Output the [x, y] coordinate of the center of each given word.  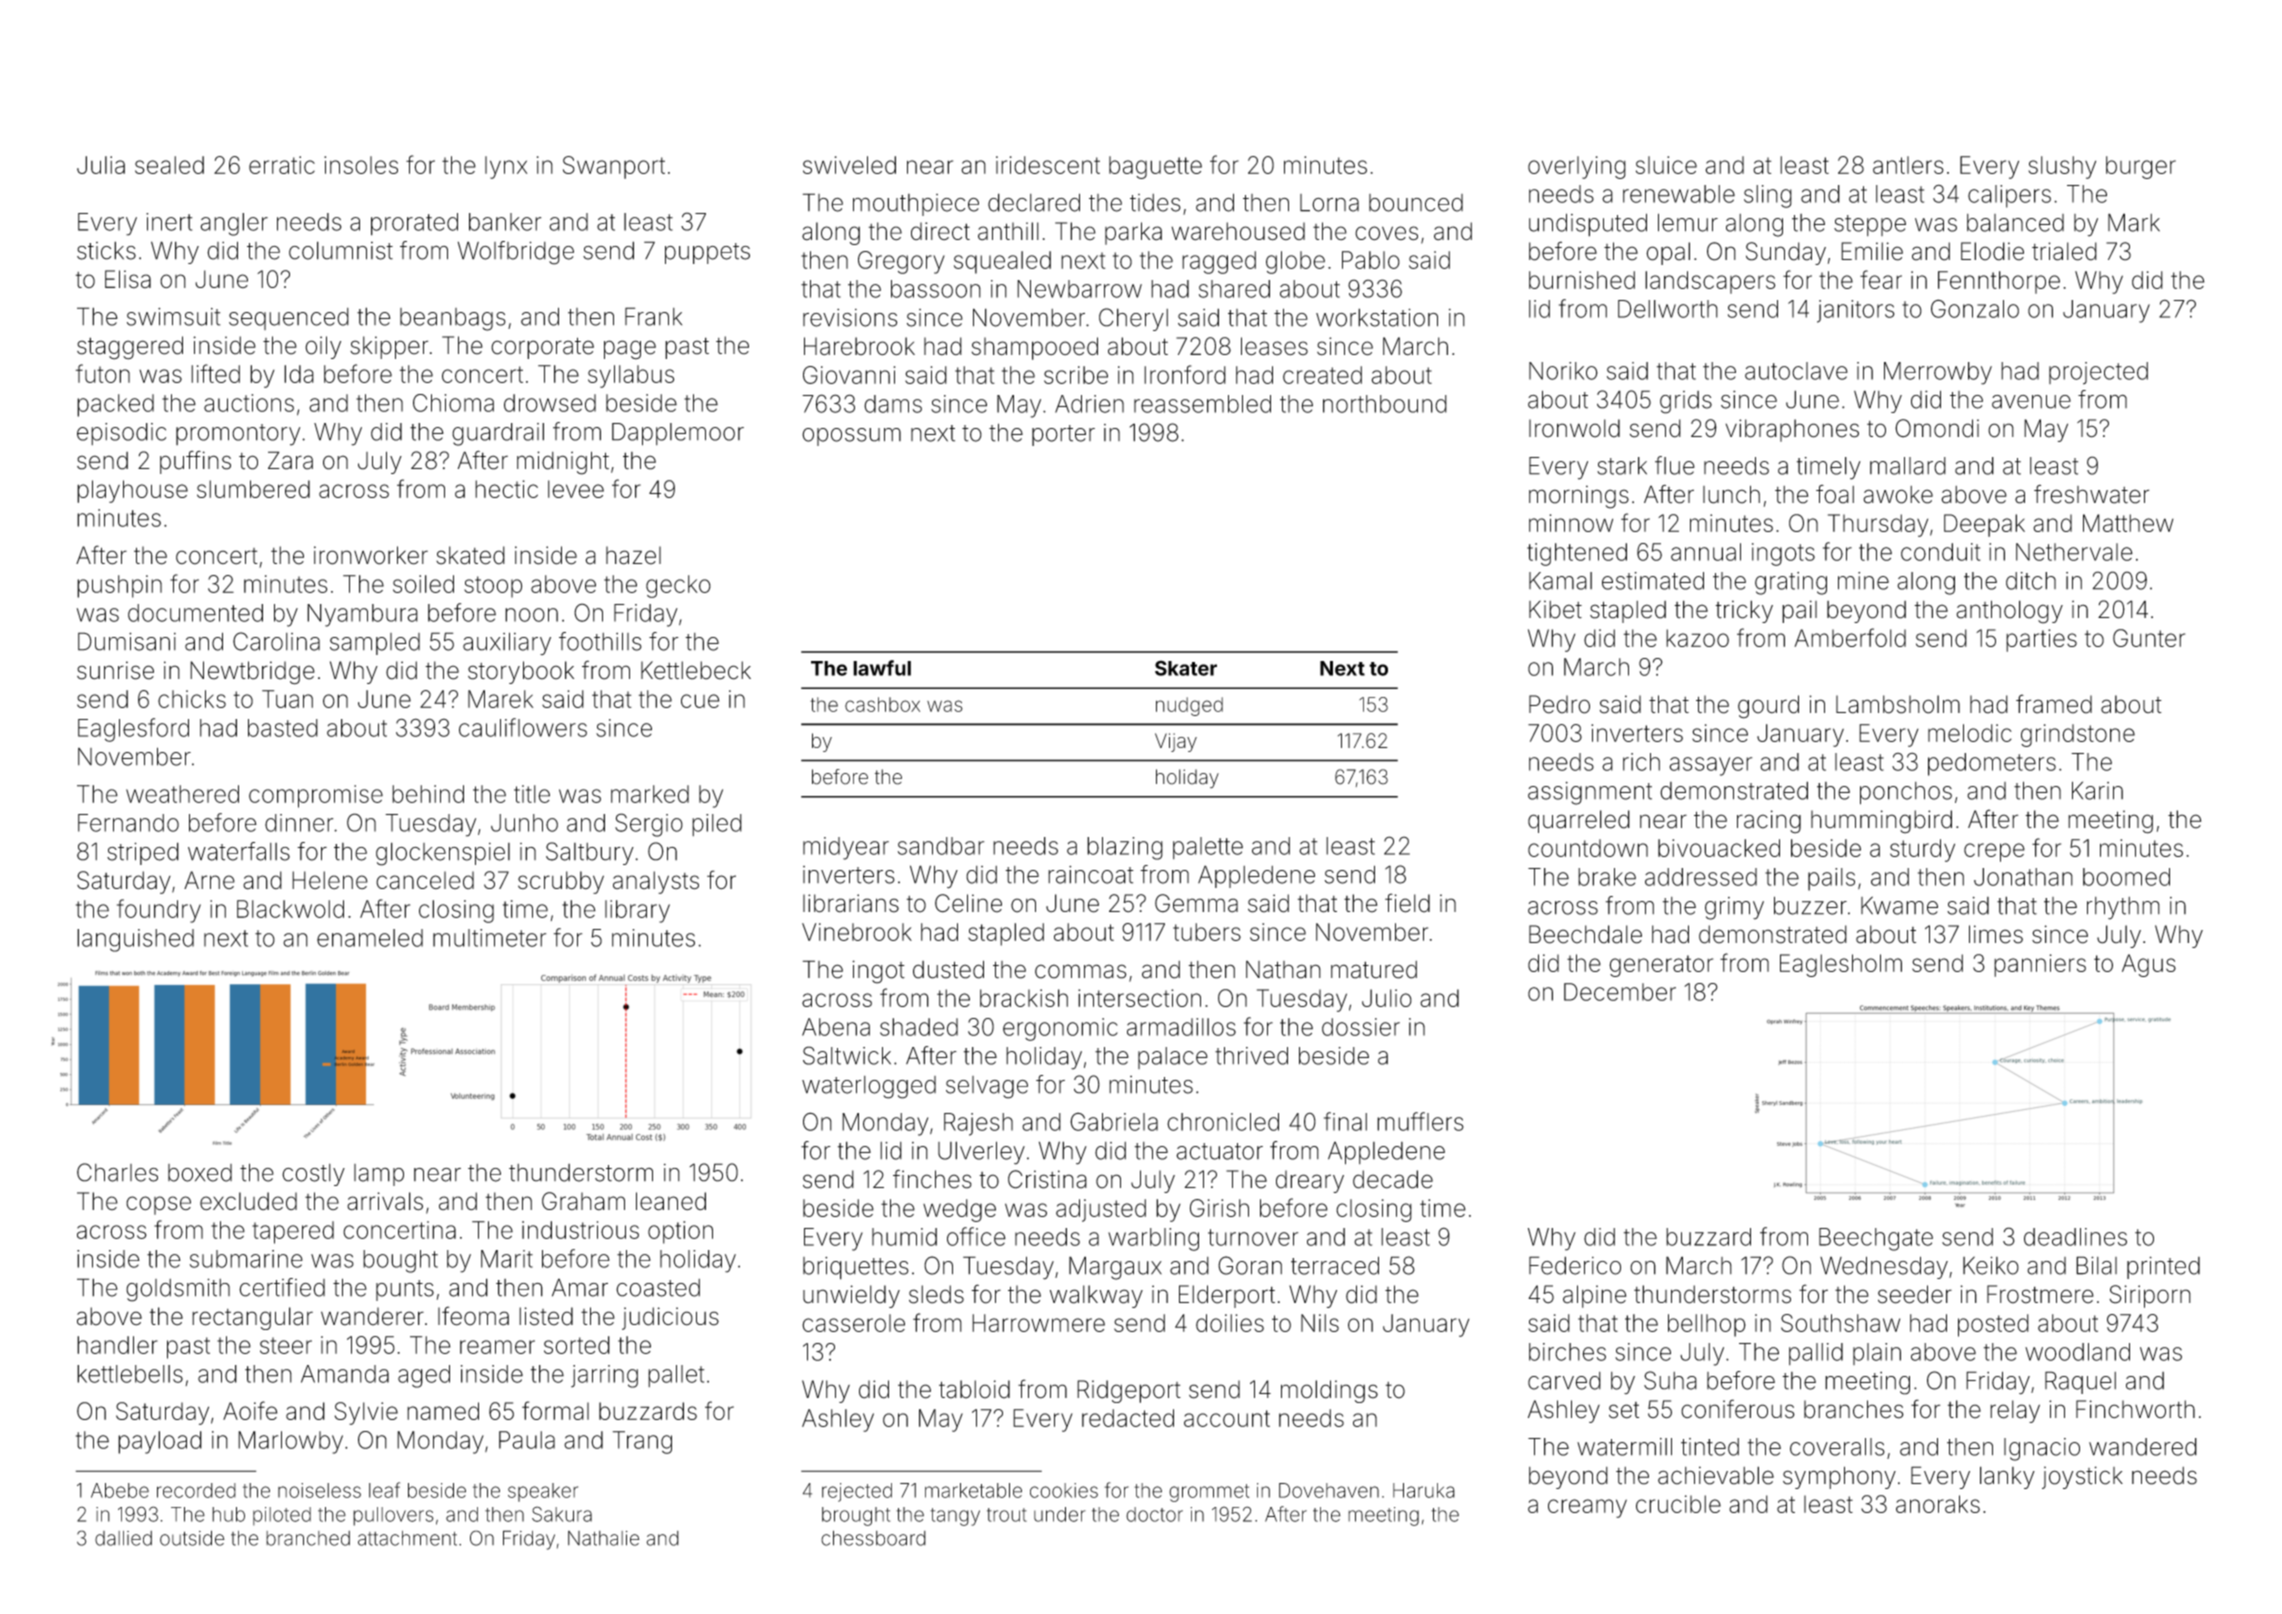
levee [576, 489]
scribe [1076, 375]
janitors [1855, 311]
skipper [389, 347]
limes [1996, 934]
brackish [1024, 998]
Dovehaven [1329, 1490]
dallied [123, 1538]
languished [135, 940]
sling [1768, 196]
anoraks [1938, 1504]
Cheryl [1133, 319]
